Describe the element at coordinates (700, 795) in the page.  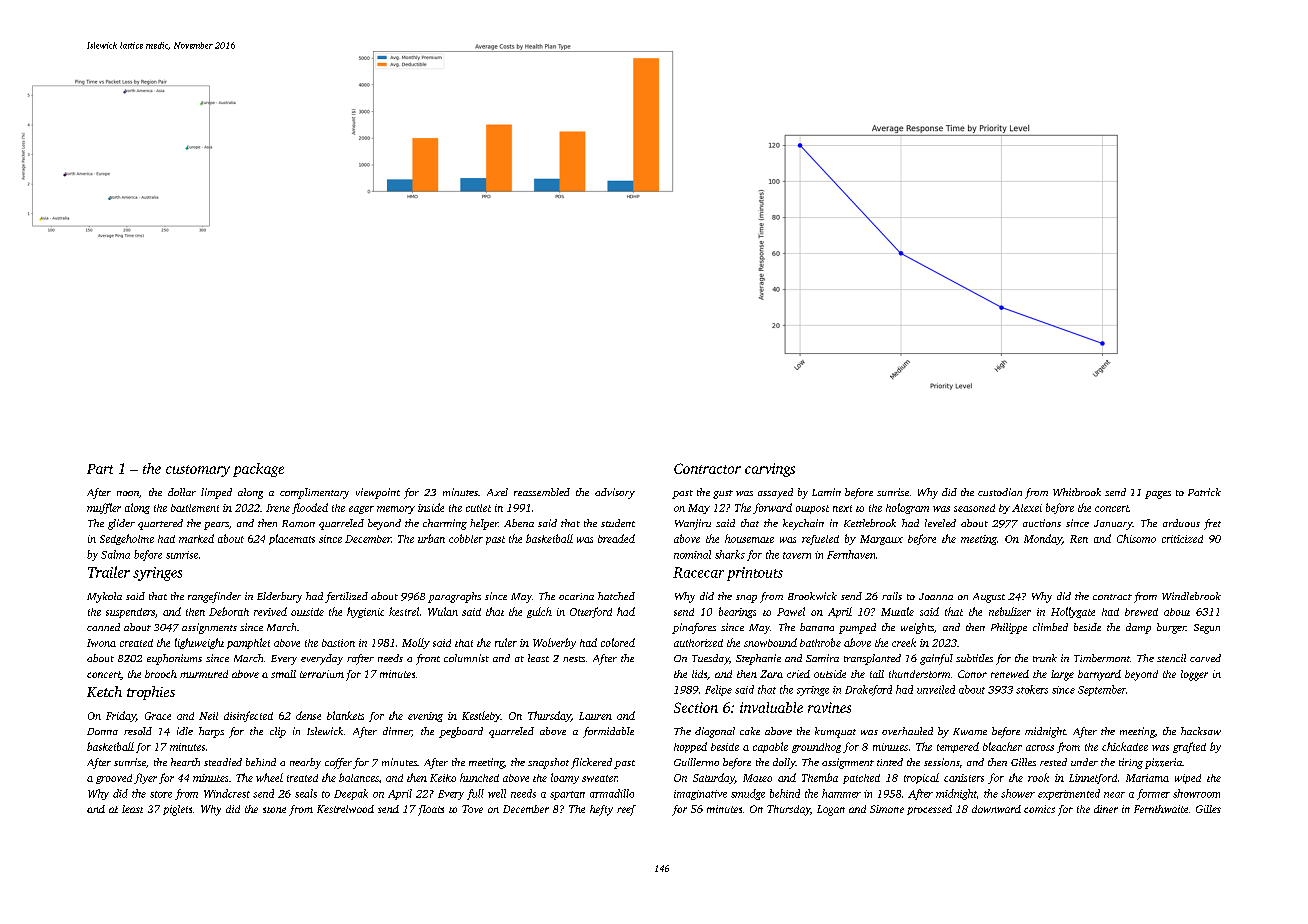
I see `imaginative` at that location.
